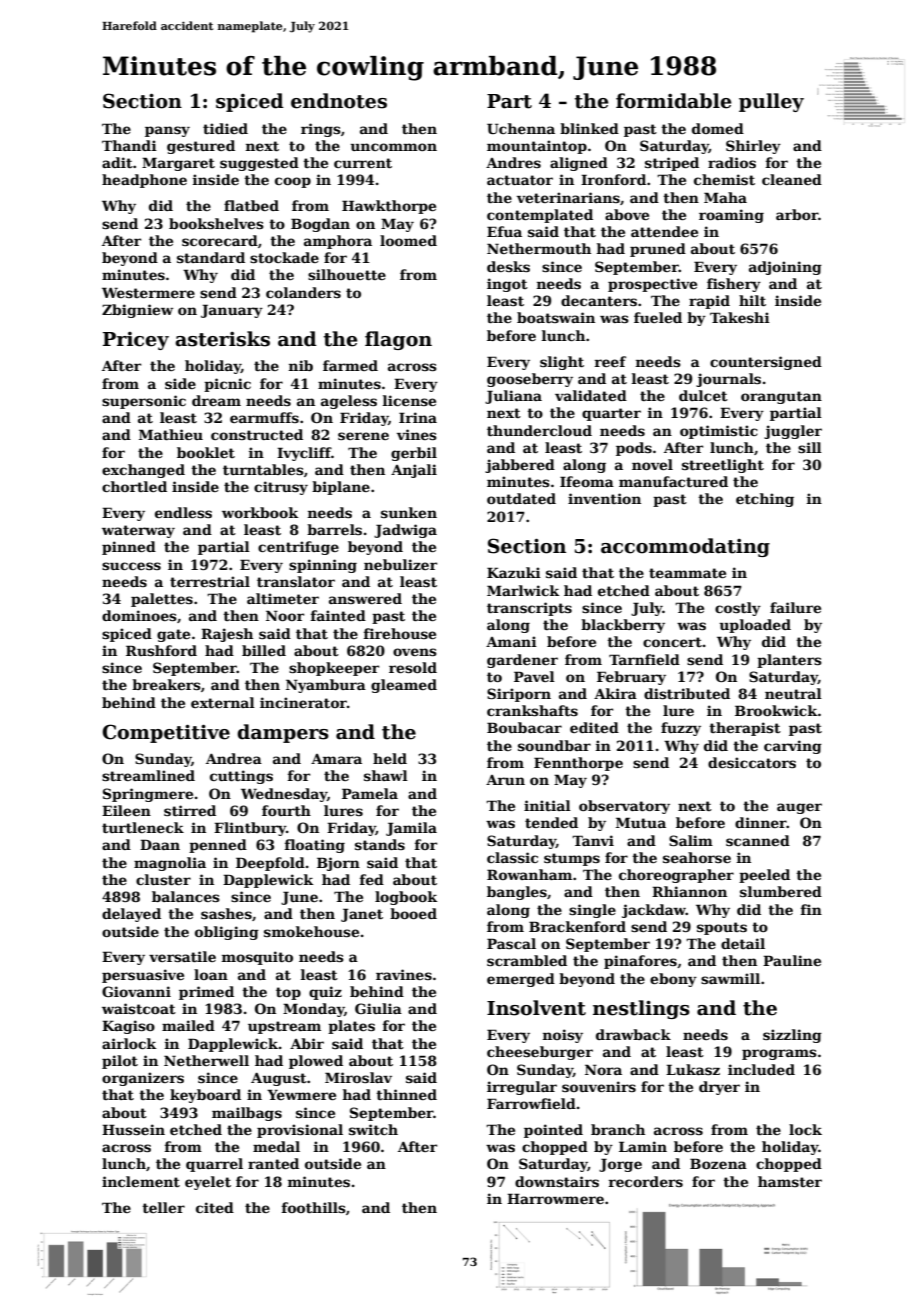 This screenshot has height=1314, width=924. Describe the element at coordinates (755, 626) in the screenshot. I see `uploaded` at that location.
